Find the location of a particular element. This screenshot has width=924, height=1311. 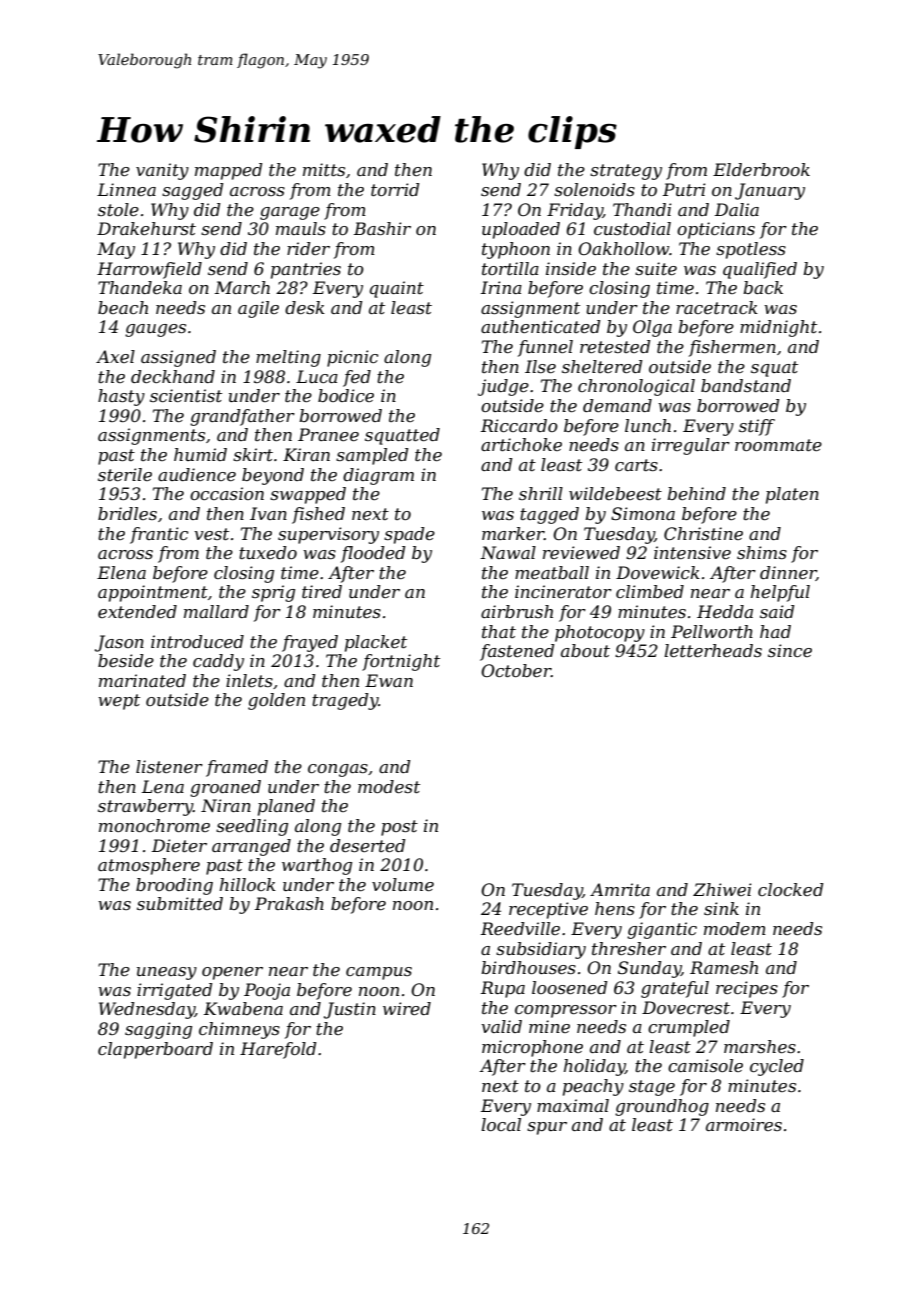

uploaded is located at coordinates (521, 230).
